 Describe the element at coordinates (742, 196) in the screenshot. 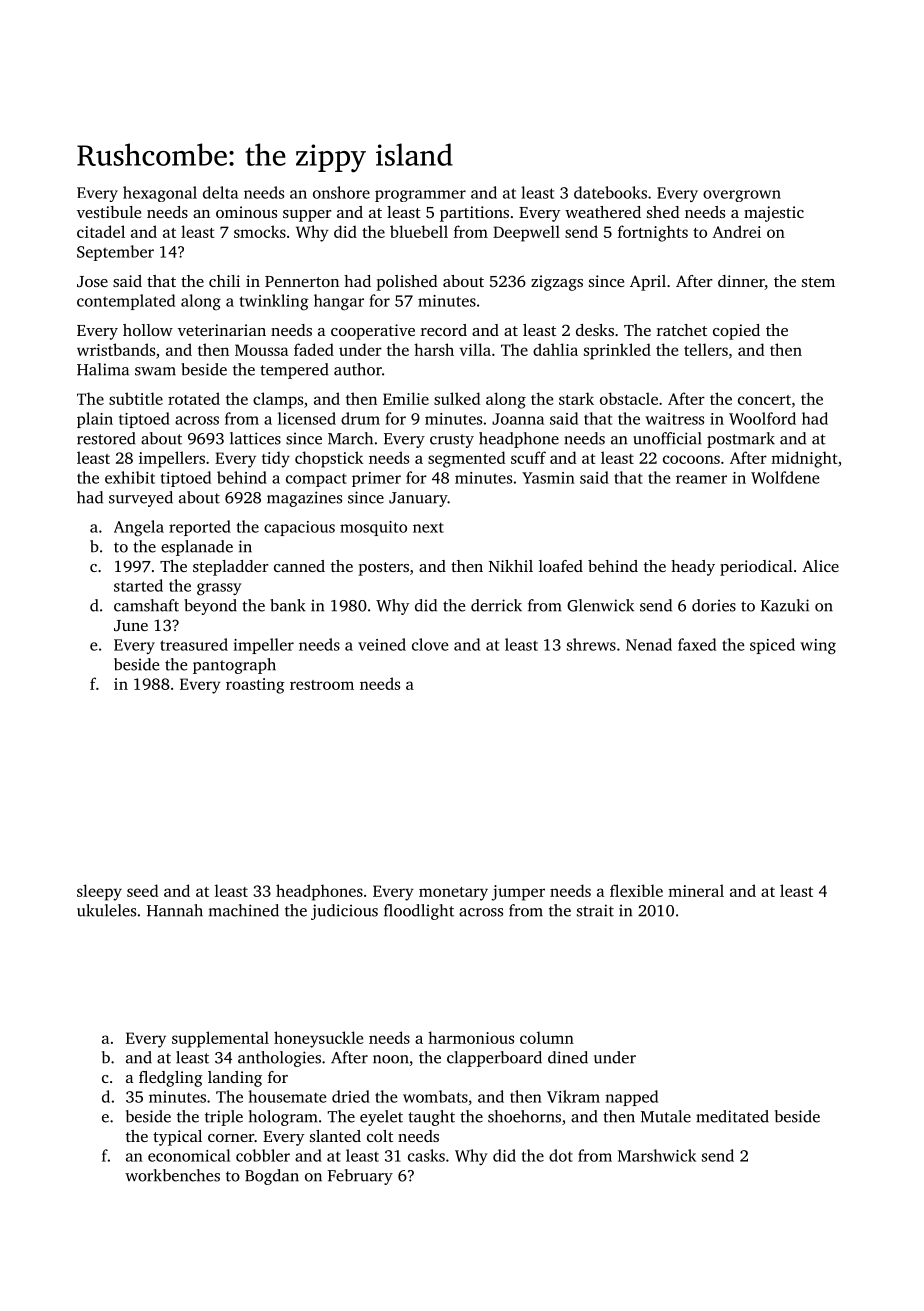

I see `overgrown` at that location.
